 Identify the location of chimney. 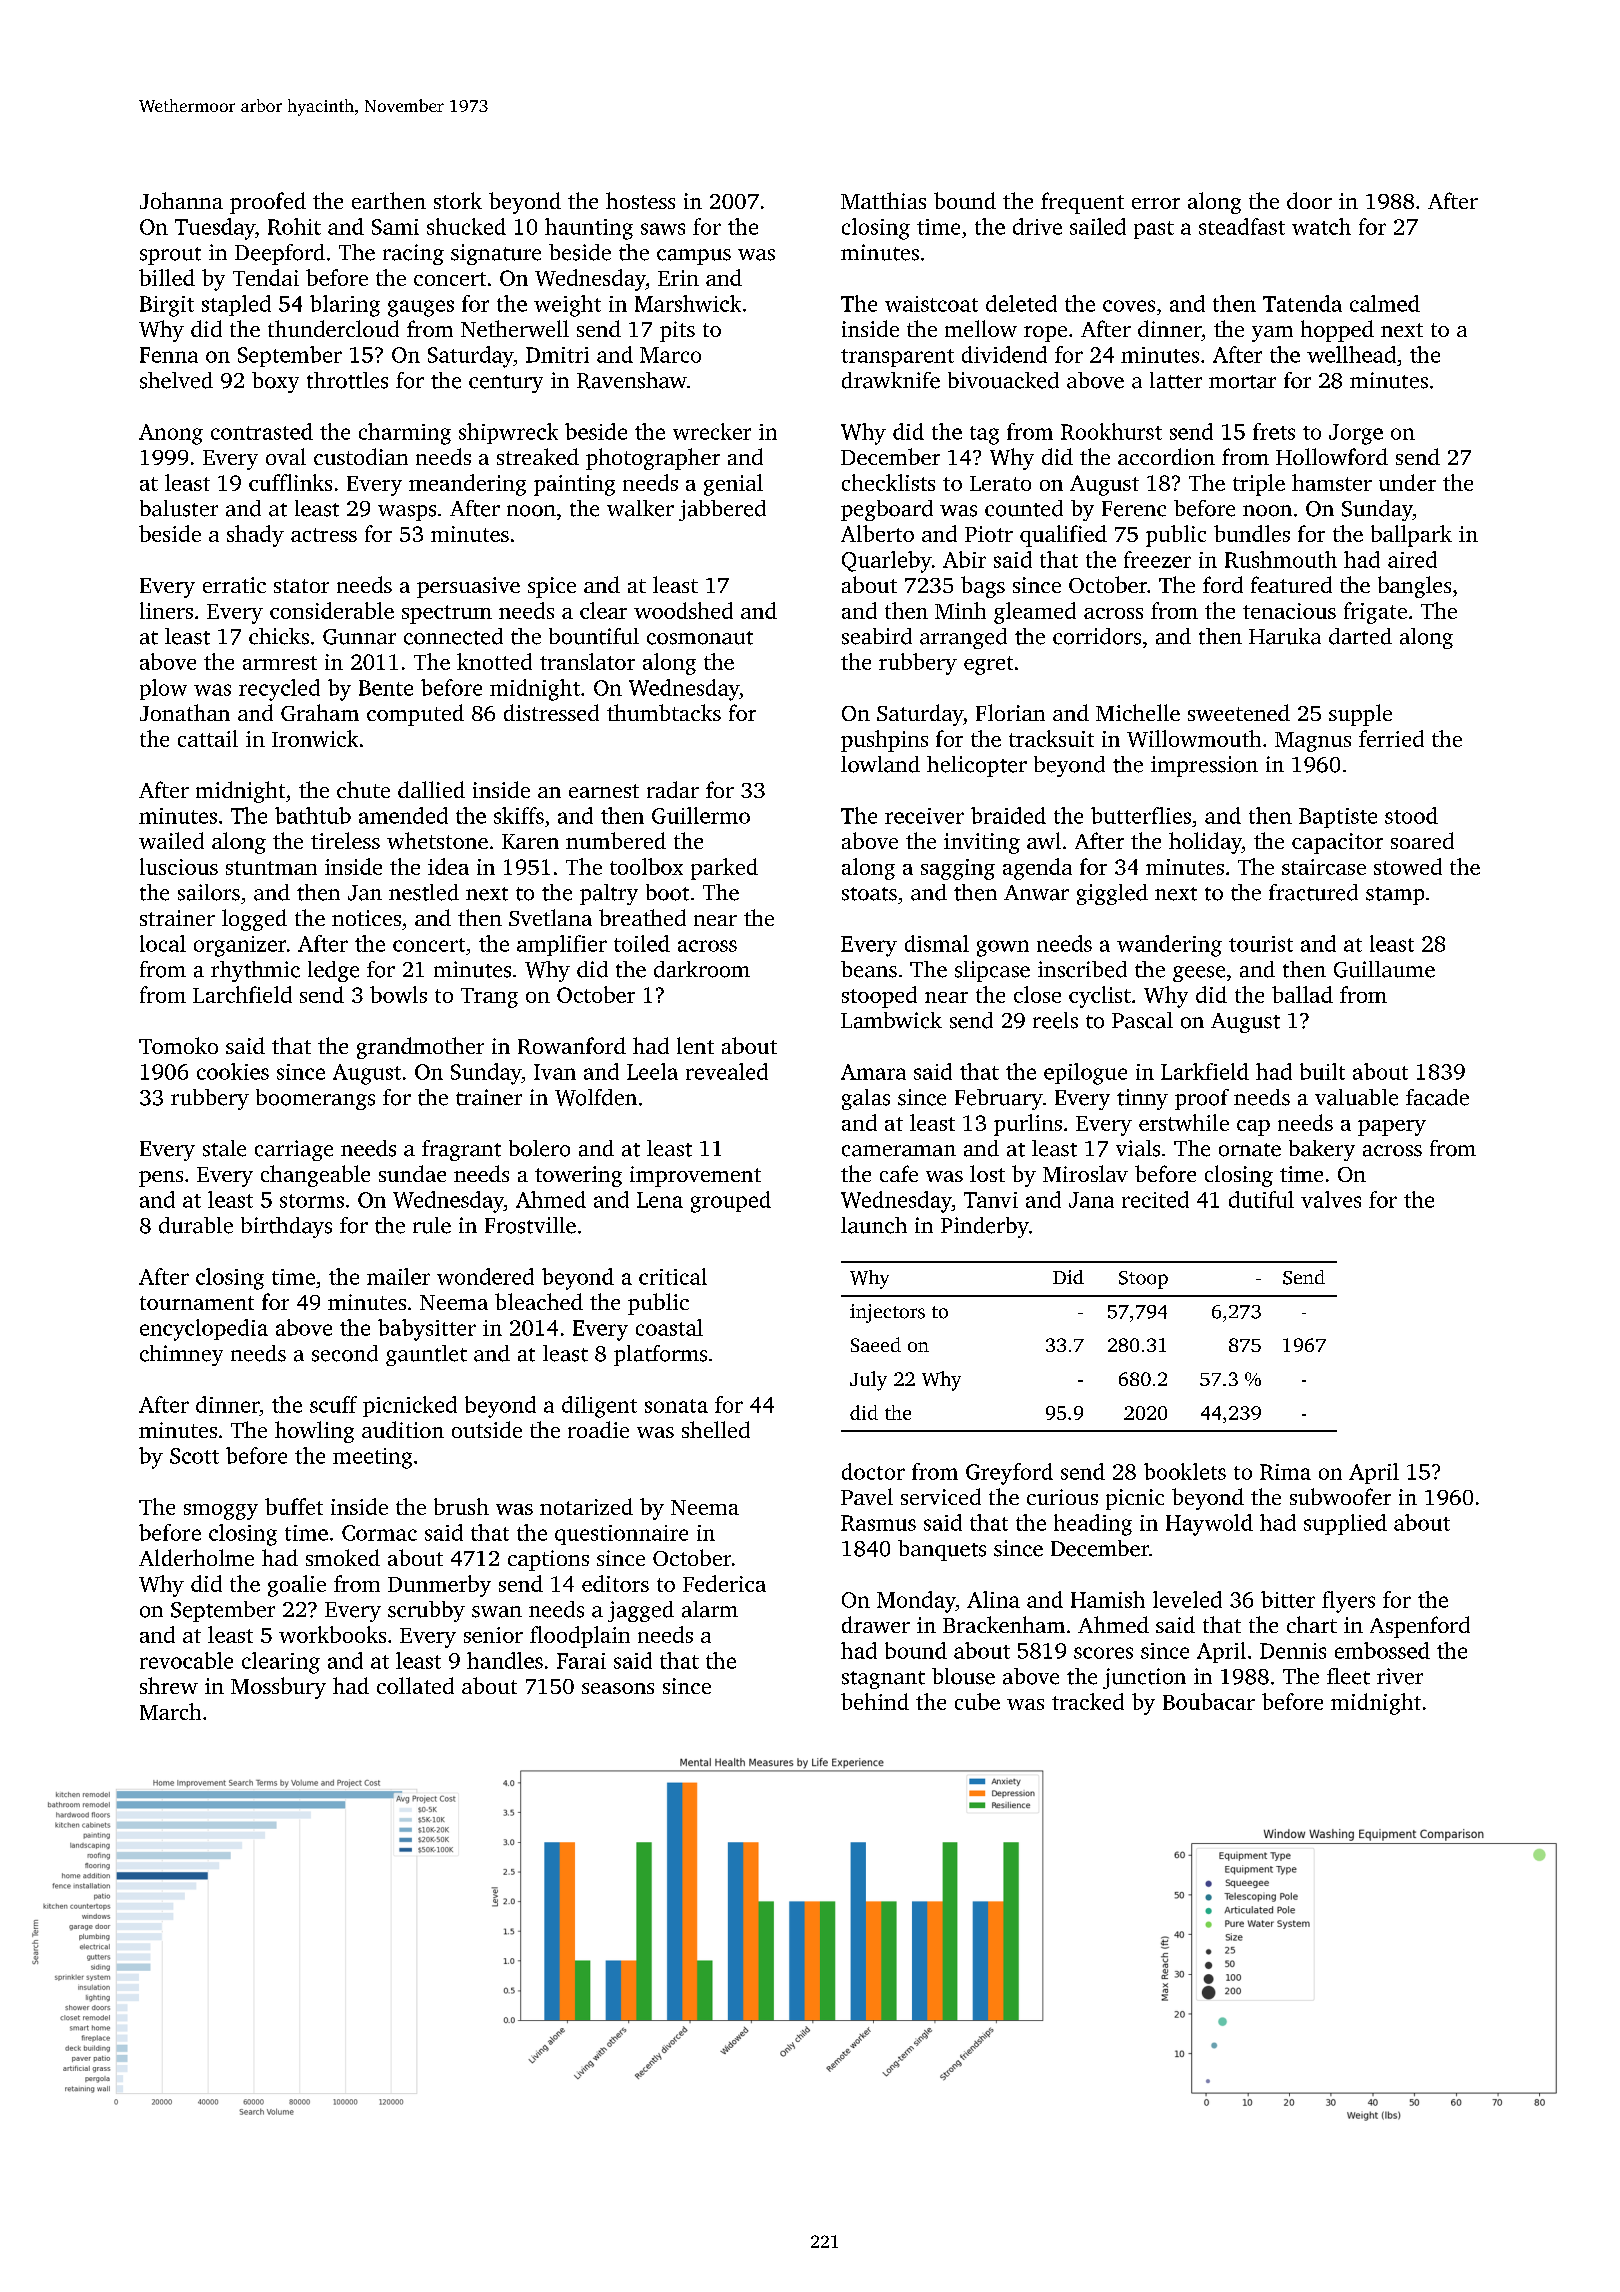
(181, 1355).
